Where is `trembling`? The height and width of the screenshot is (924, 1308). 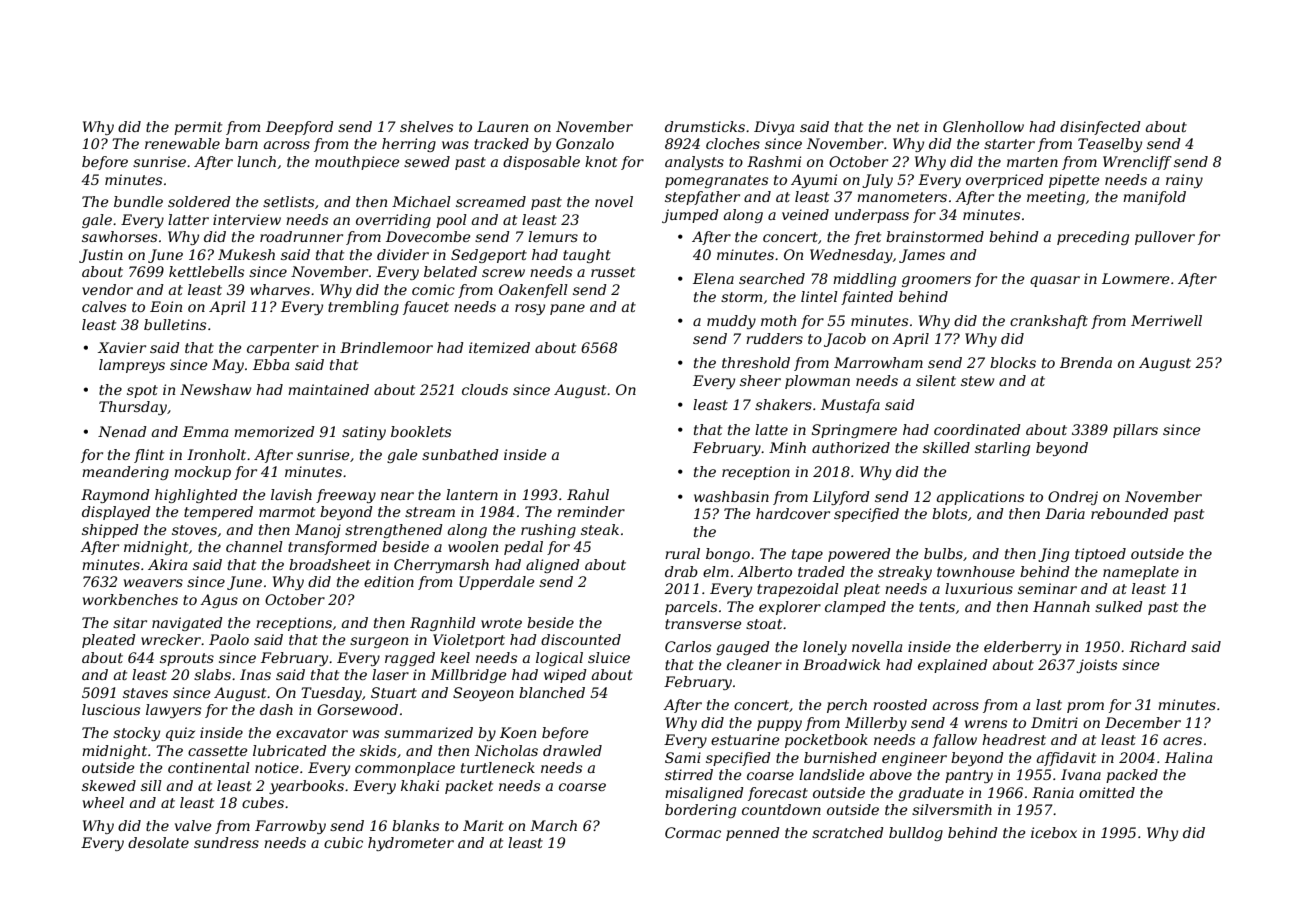 trembling is located at coordinates (363, 308).
